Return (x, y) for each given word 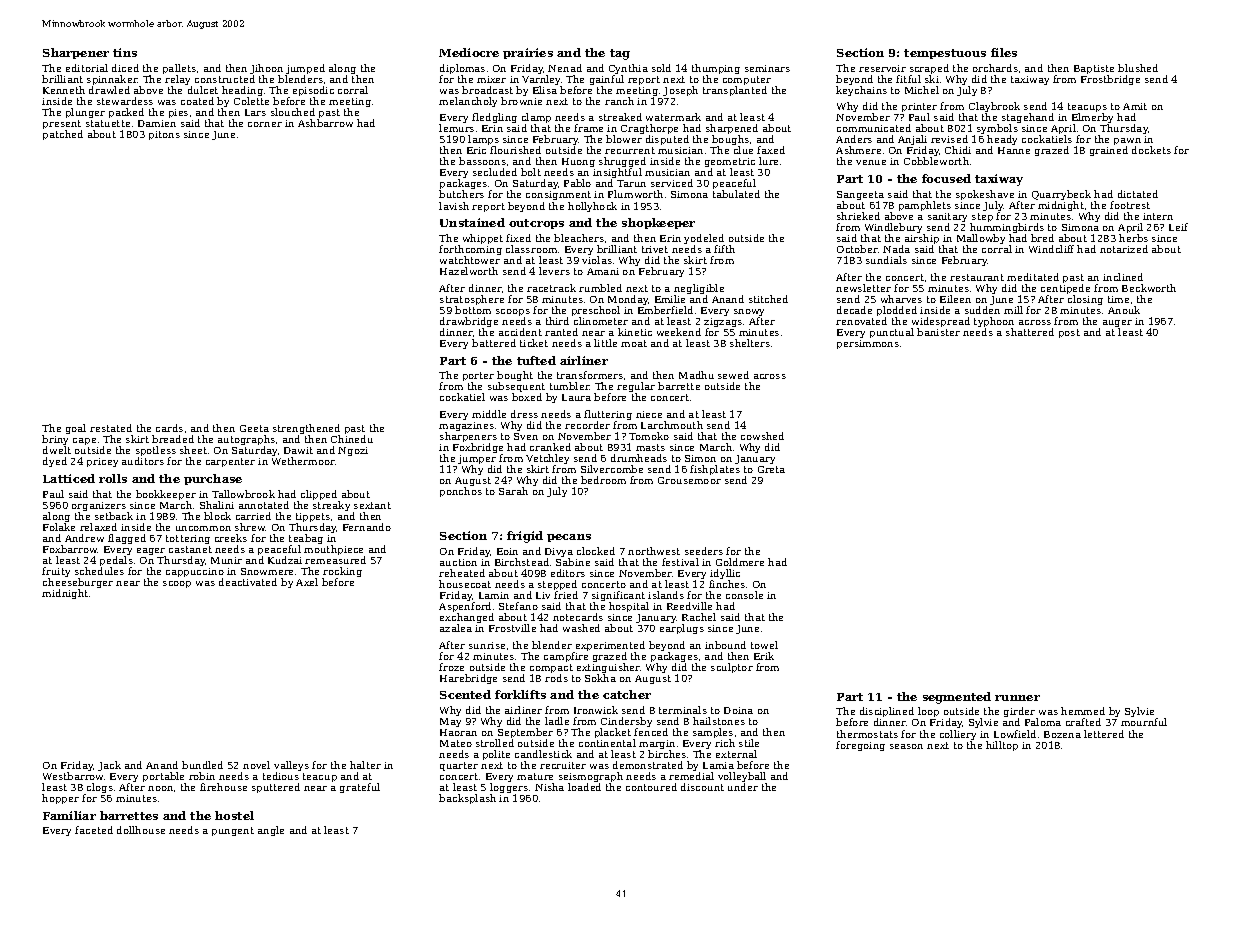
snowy (749, 312)
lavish (454, 206)
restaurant (977, 277)
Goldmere (740, 562)
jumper (477, 459)
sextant (372, 505)
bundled (202, 765)
